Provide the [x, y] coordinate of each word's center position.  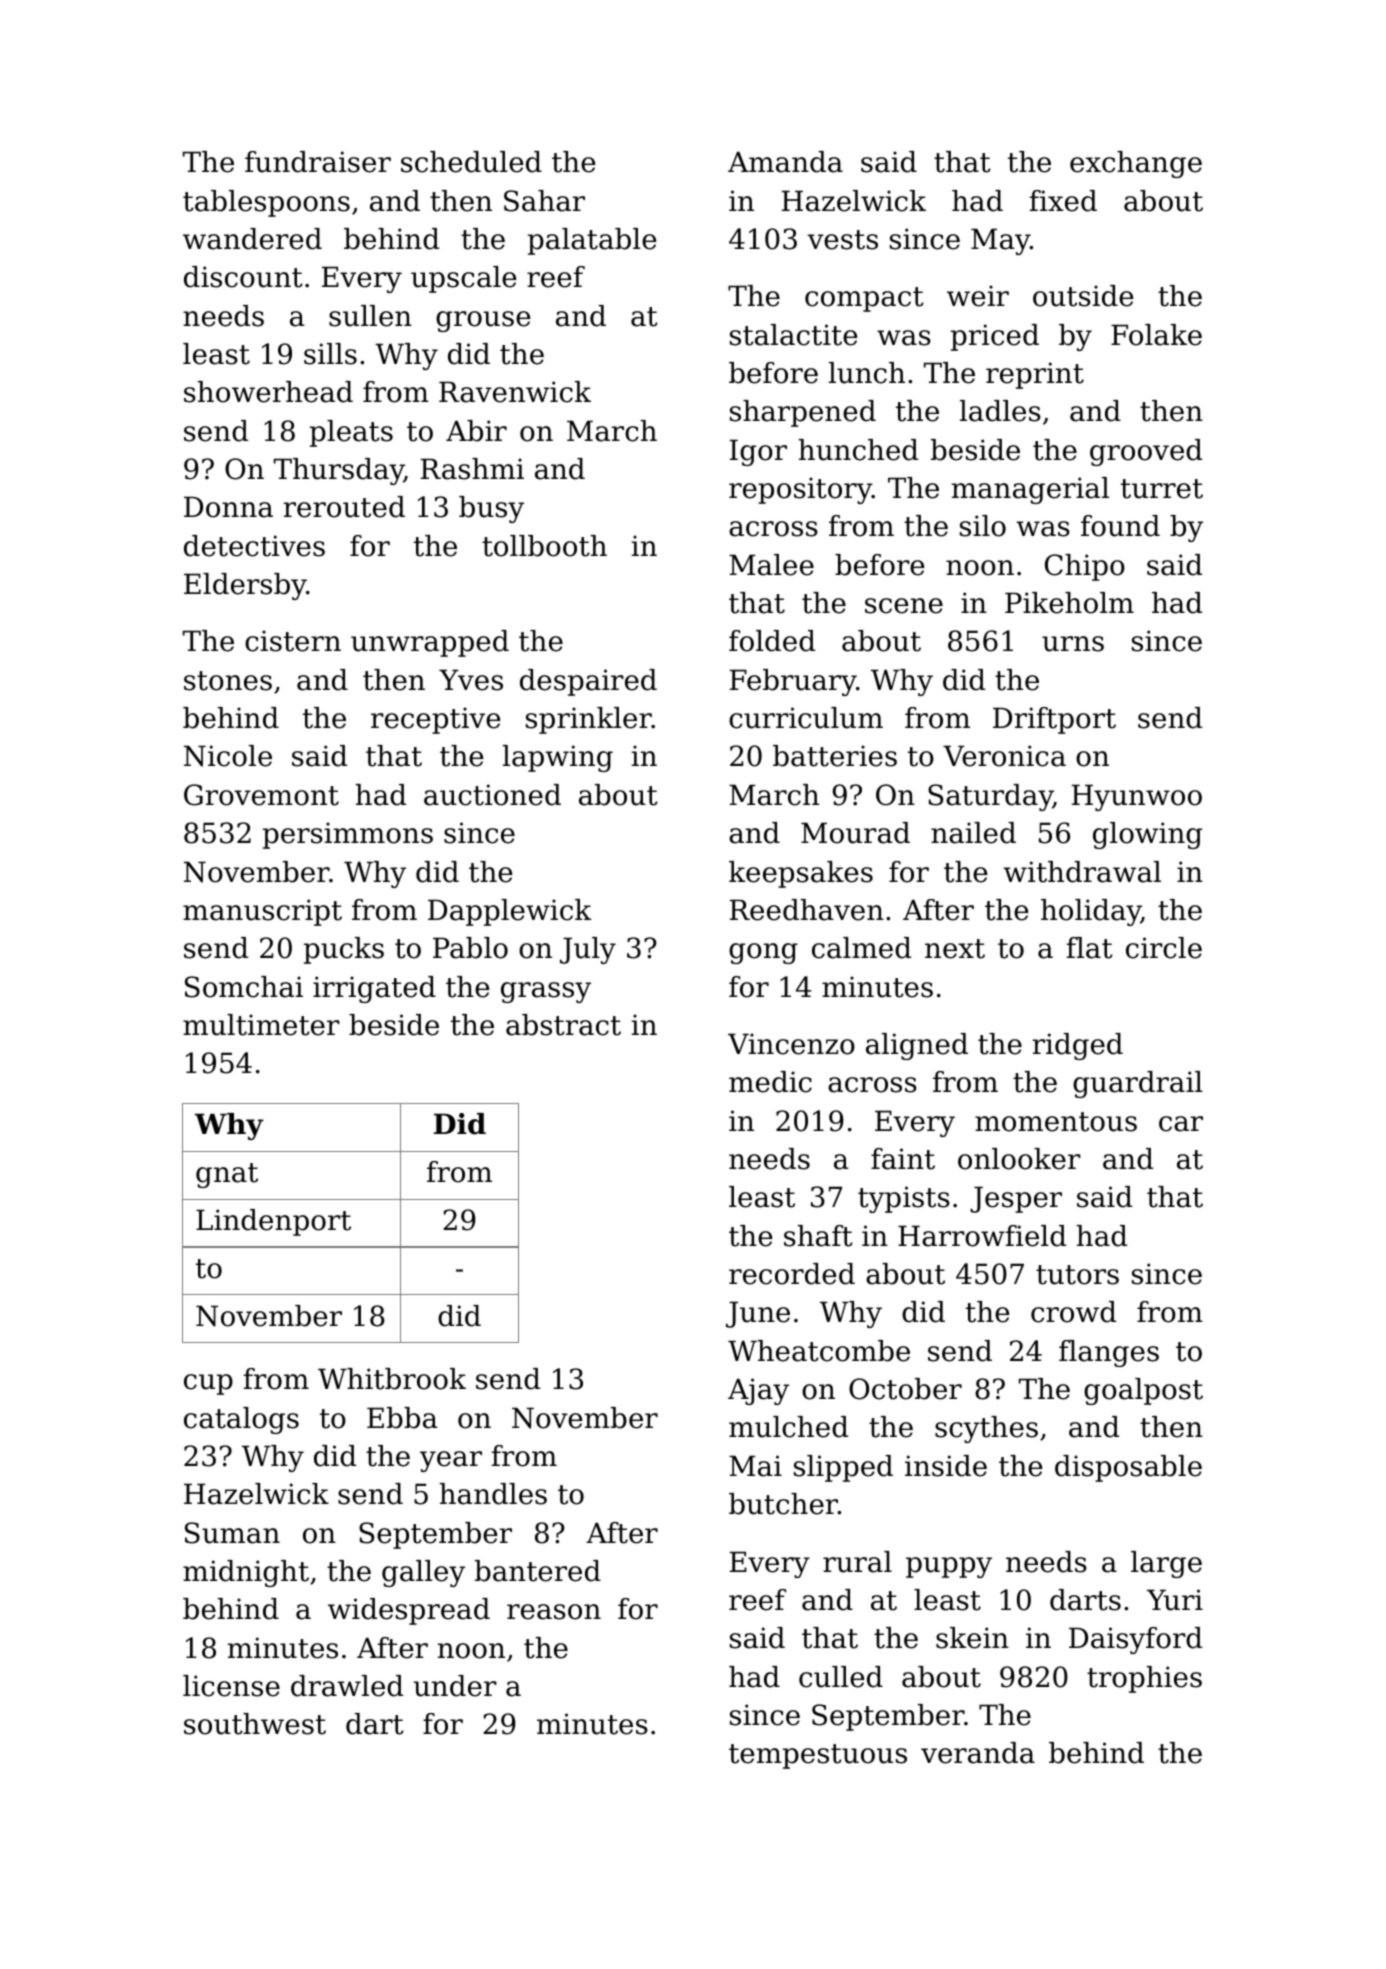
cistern [293, 641]
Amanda [785, 162]
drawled [347, 1686]
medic [770, 1082]
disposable [1128, 1468]
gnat [227, 1175]
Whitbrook [392, 1379]
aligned [917, 1046]
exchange [1136, 164]
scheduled [471, 162]
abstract [563, 1025]
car [1181, 1124]
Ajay [758, 1391]
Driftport [1054, 720]
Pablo [470, 948]
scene [904, 606]
